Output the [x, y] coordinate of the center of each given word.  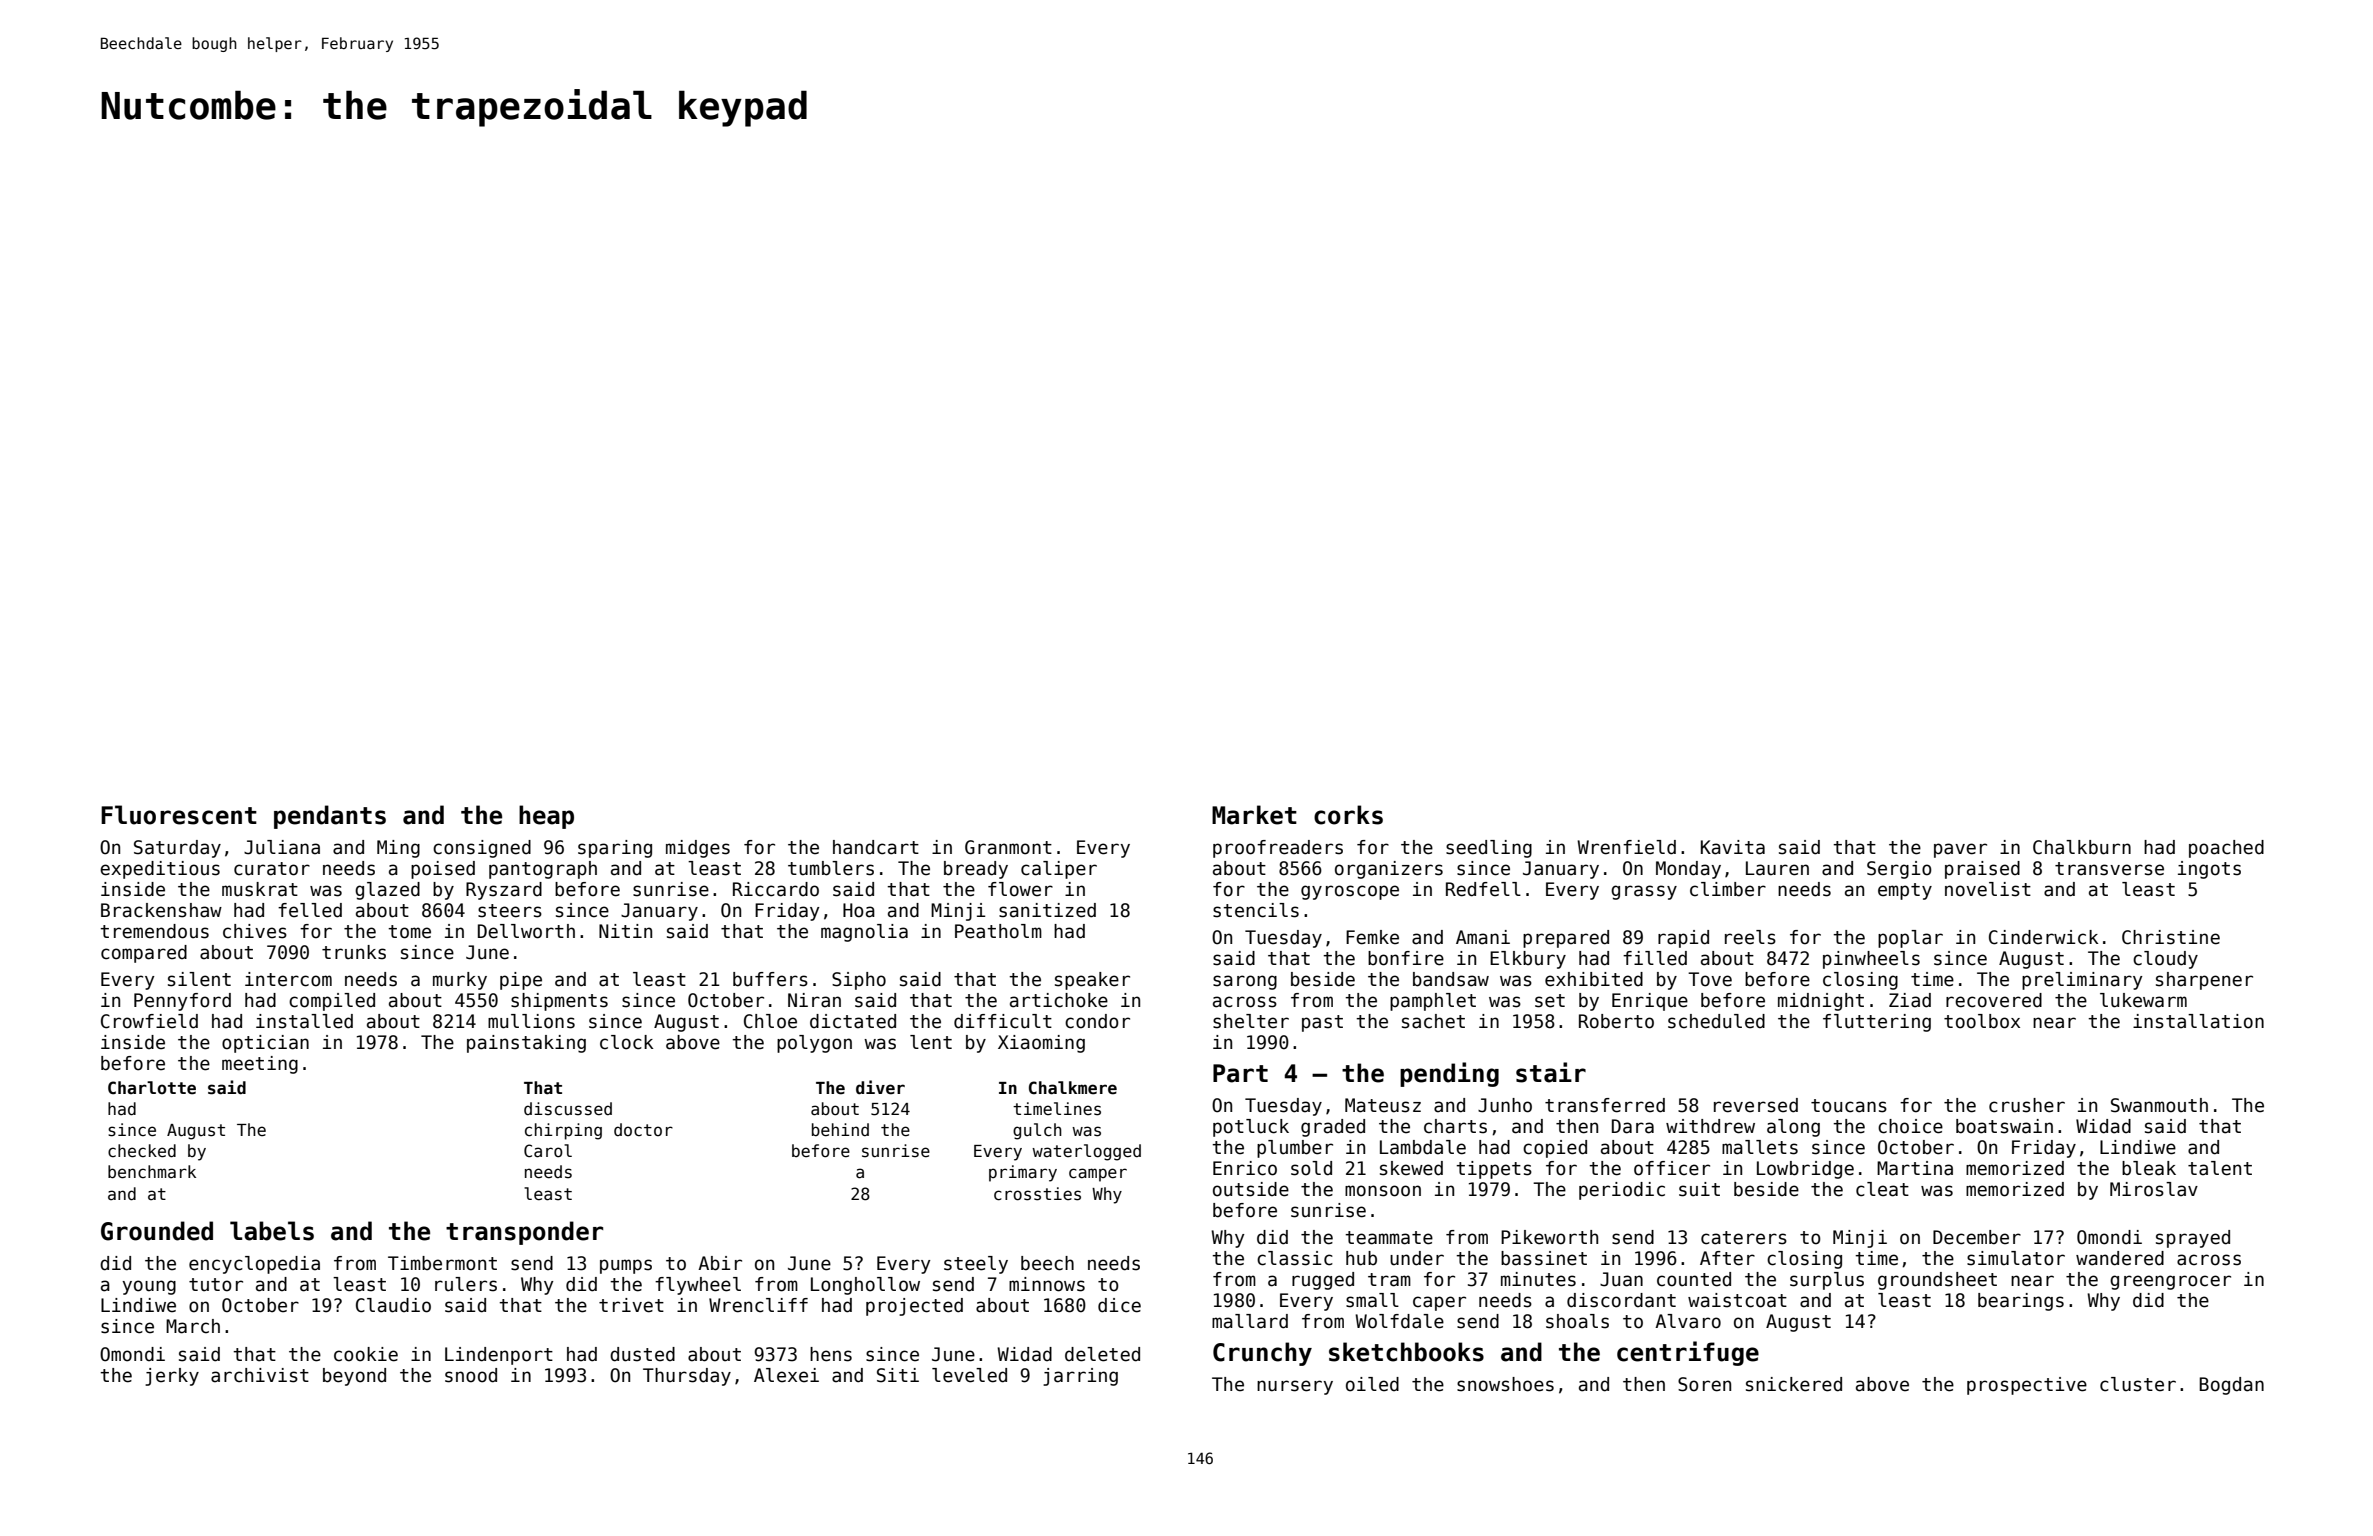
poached [2226, 849]
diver [880, 1087]
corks [1348, 815]
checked [142, 1151]
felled [310, 910]
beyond [354, 1377]
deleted [1102, 1354]
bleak [2149, 1168]
